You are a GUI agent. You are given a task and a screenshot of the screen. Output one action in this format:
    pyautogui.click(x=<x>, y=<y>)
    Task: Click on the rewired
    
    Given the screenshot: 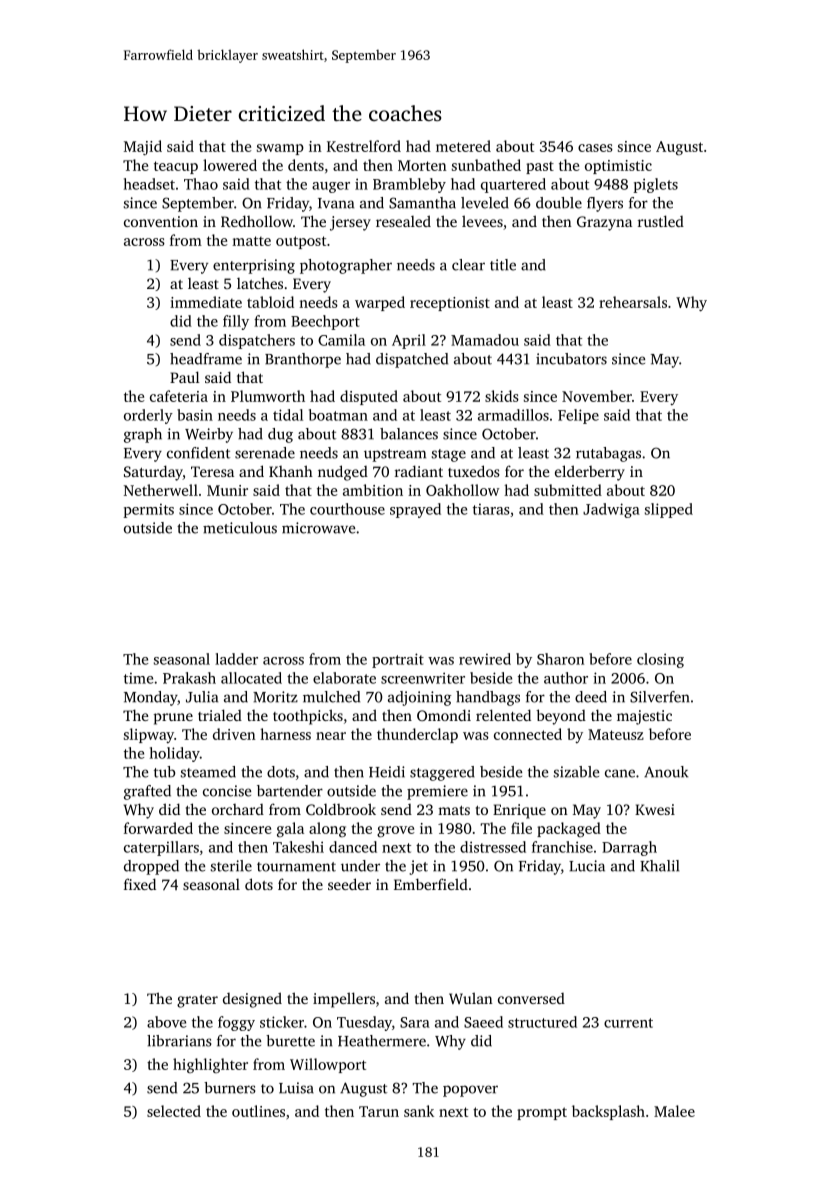 What is the action you would take?
    pyautogui.click(x=485, y=659)
